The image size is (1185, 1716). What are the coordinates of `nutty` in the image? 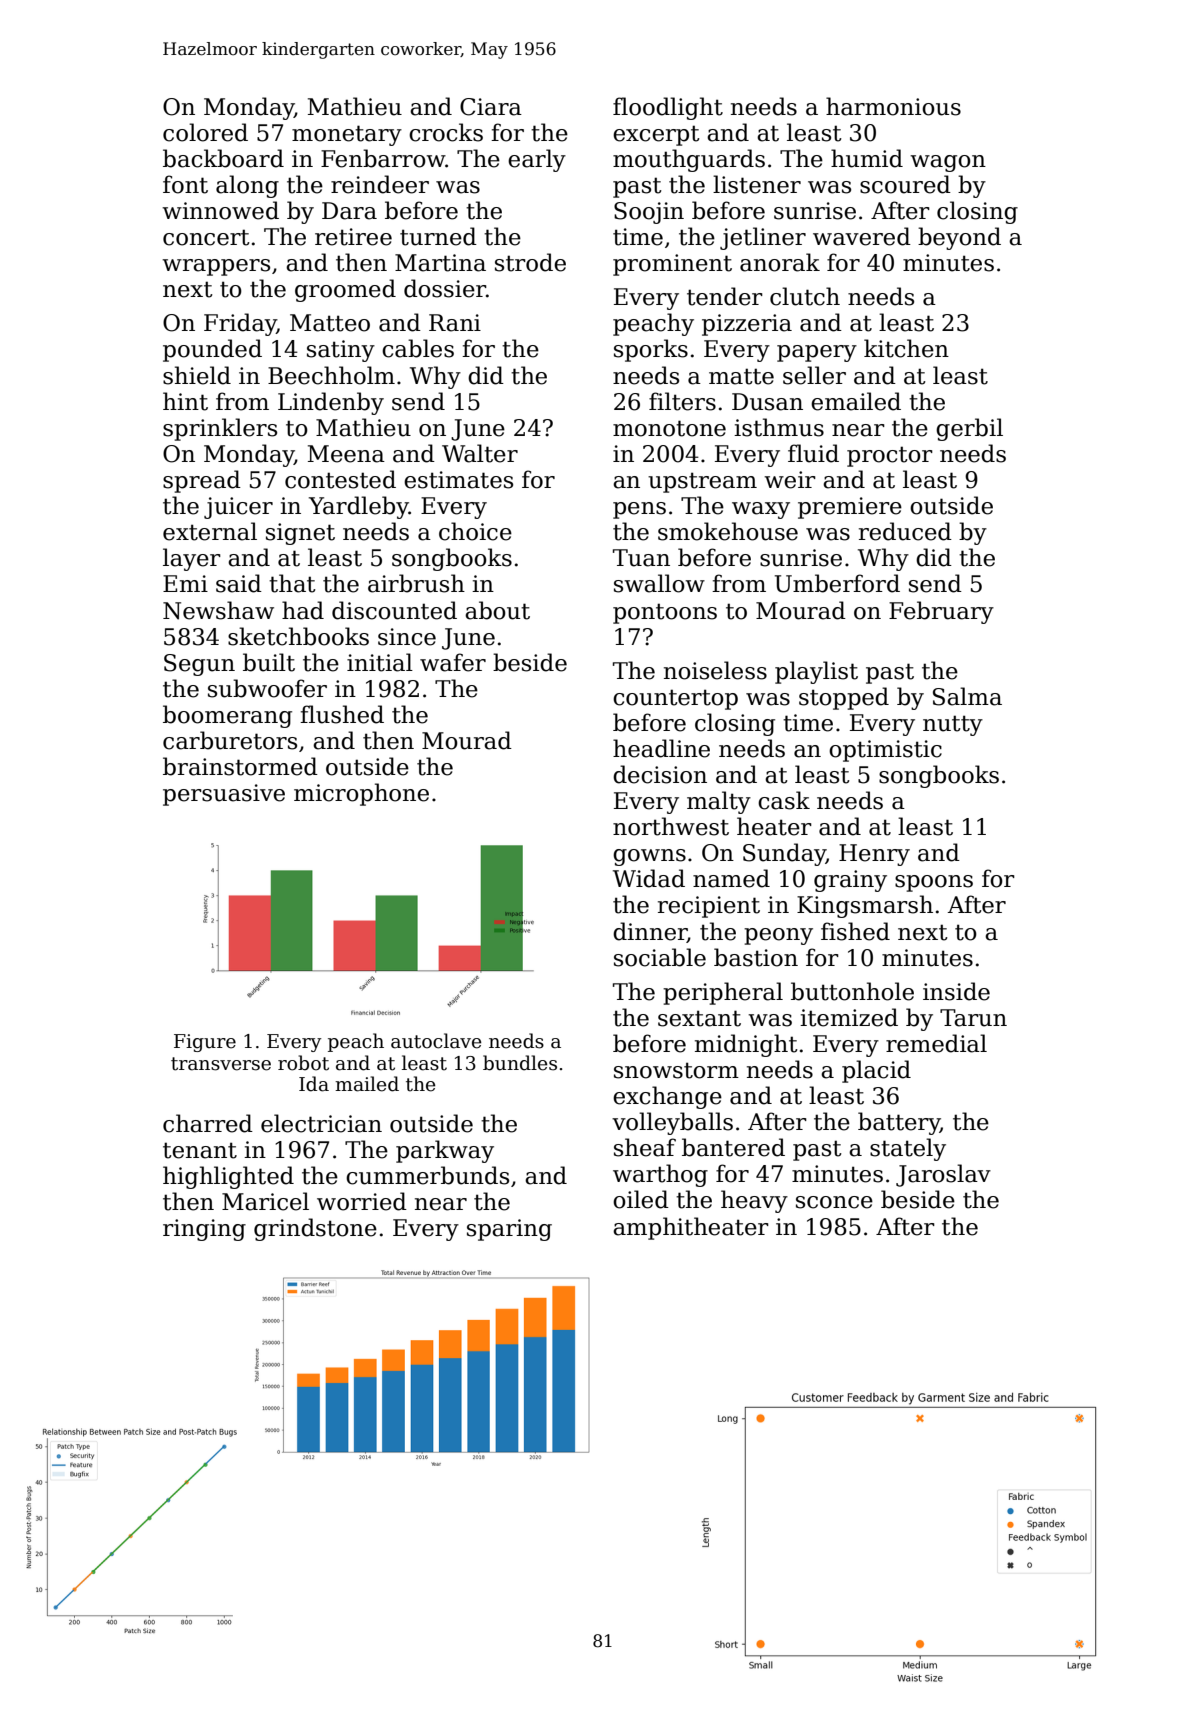 It's located at (953, 725).
